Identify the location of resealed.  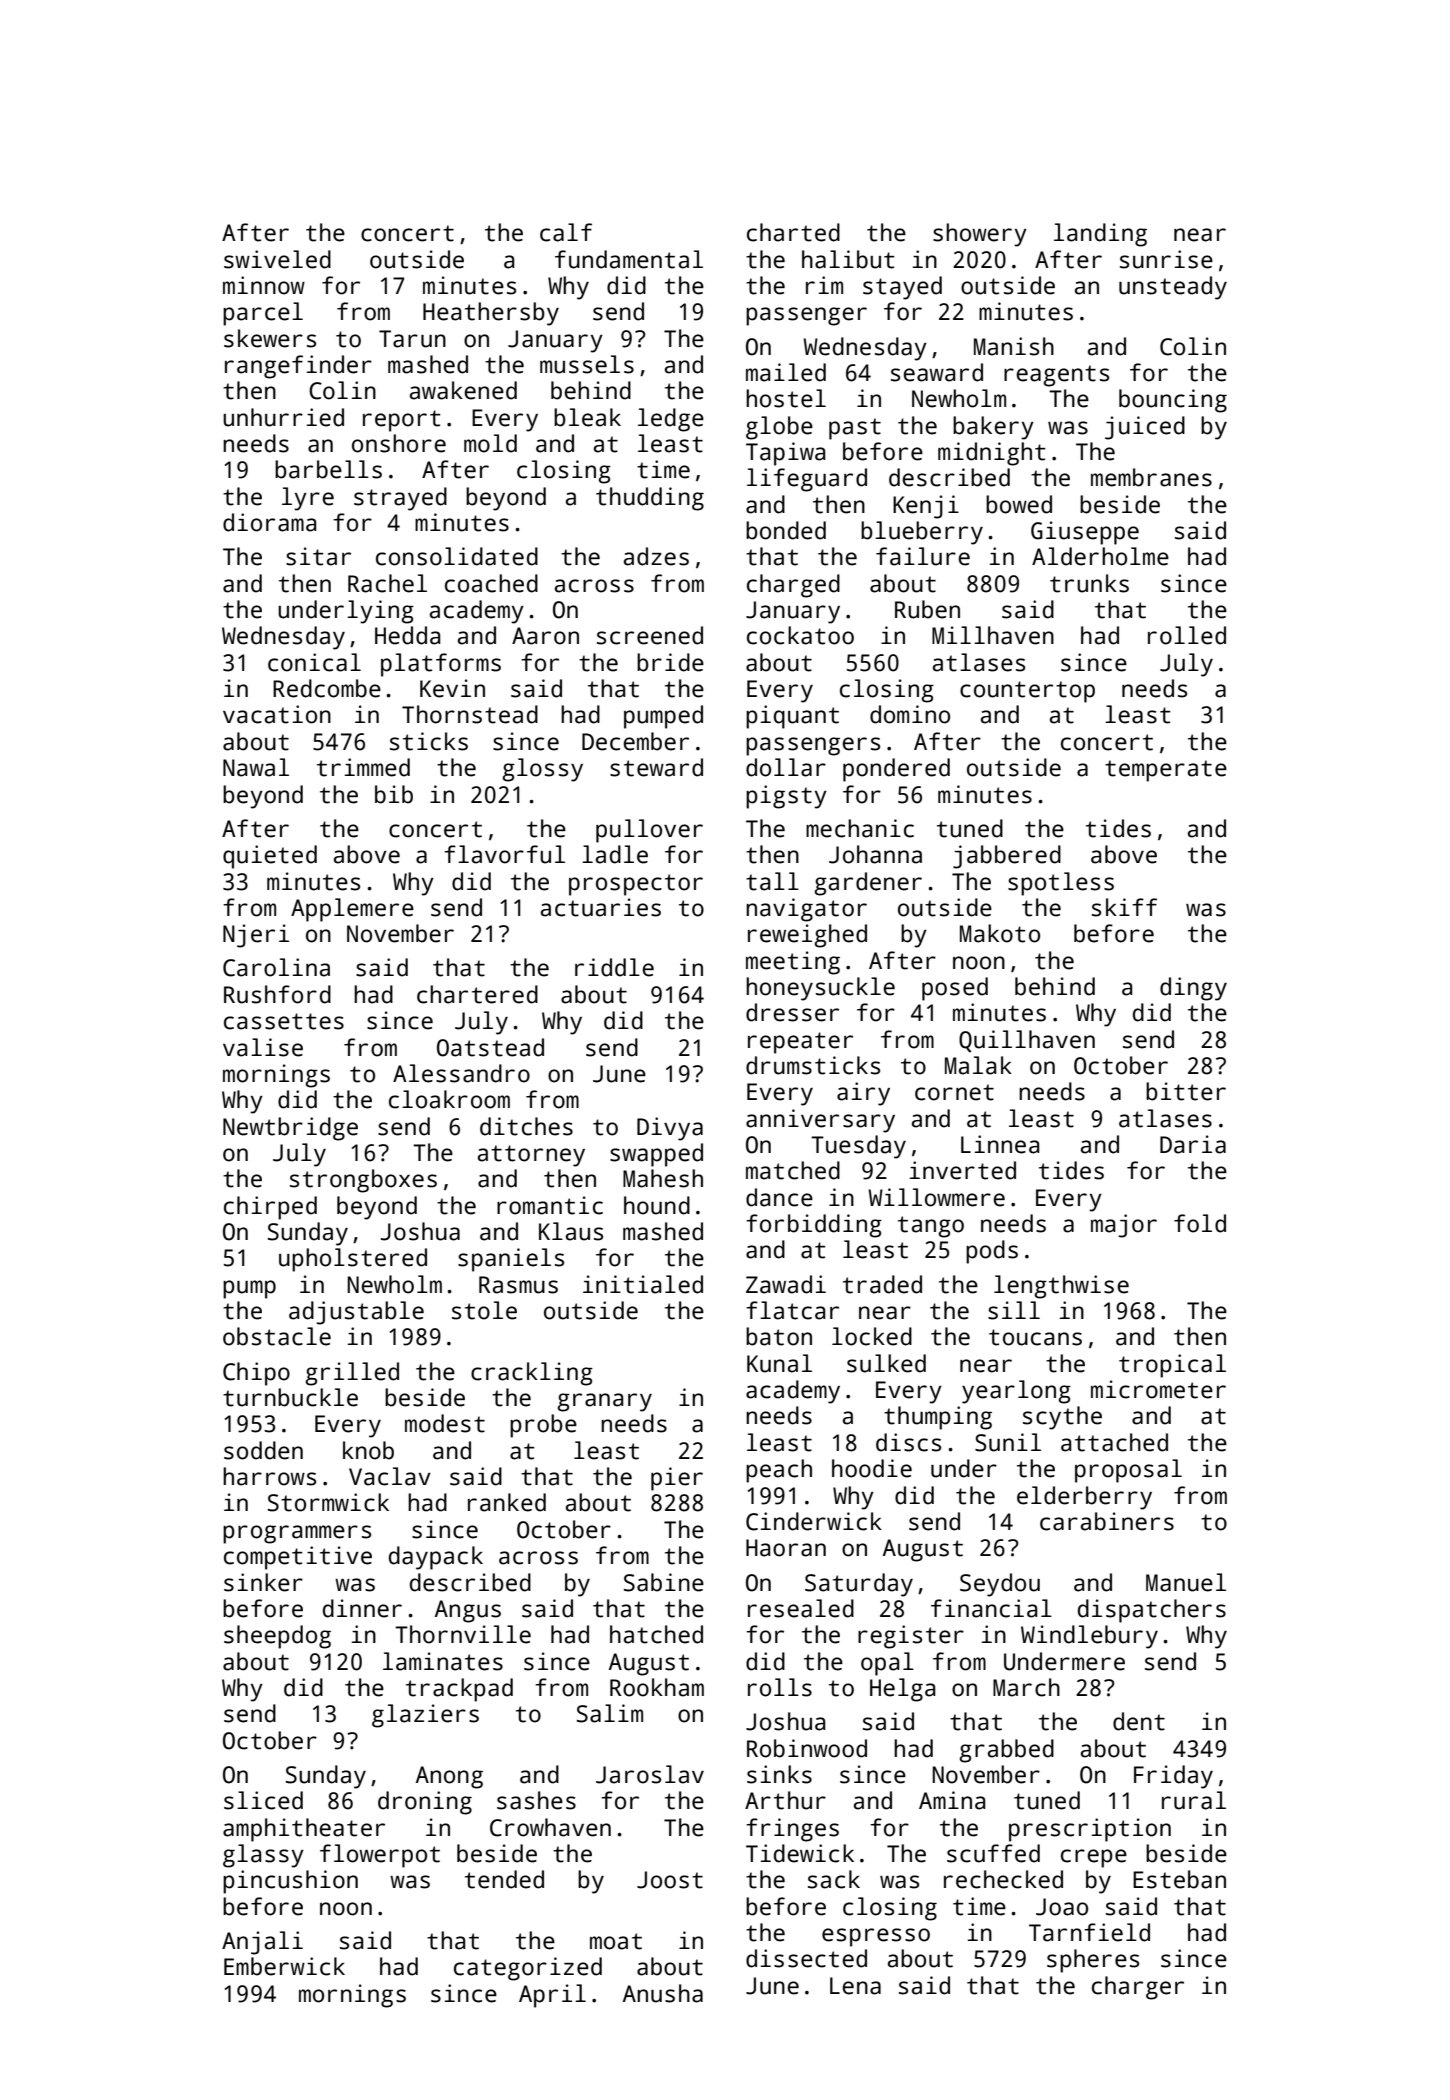
(801, 1608).
